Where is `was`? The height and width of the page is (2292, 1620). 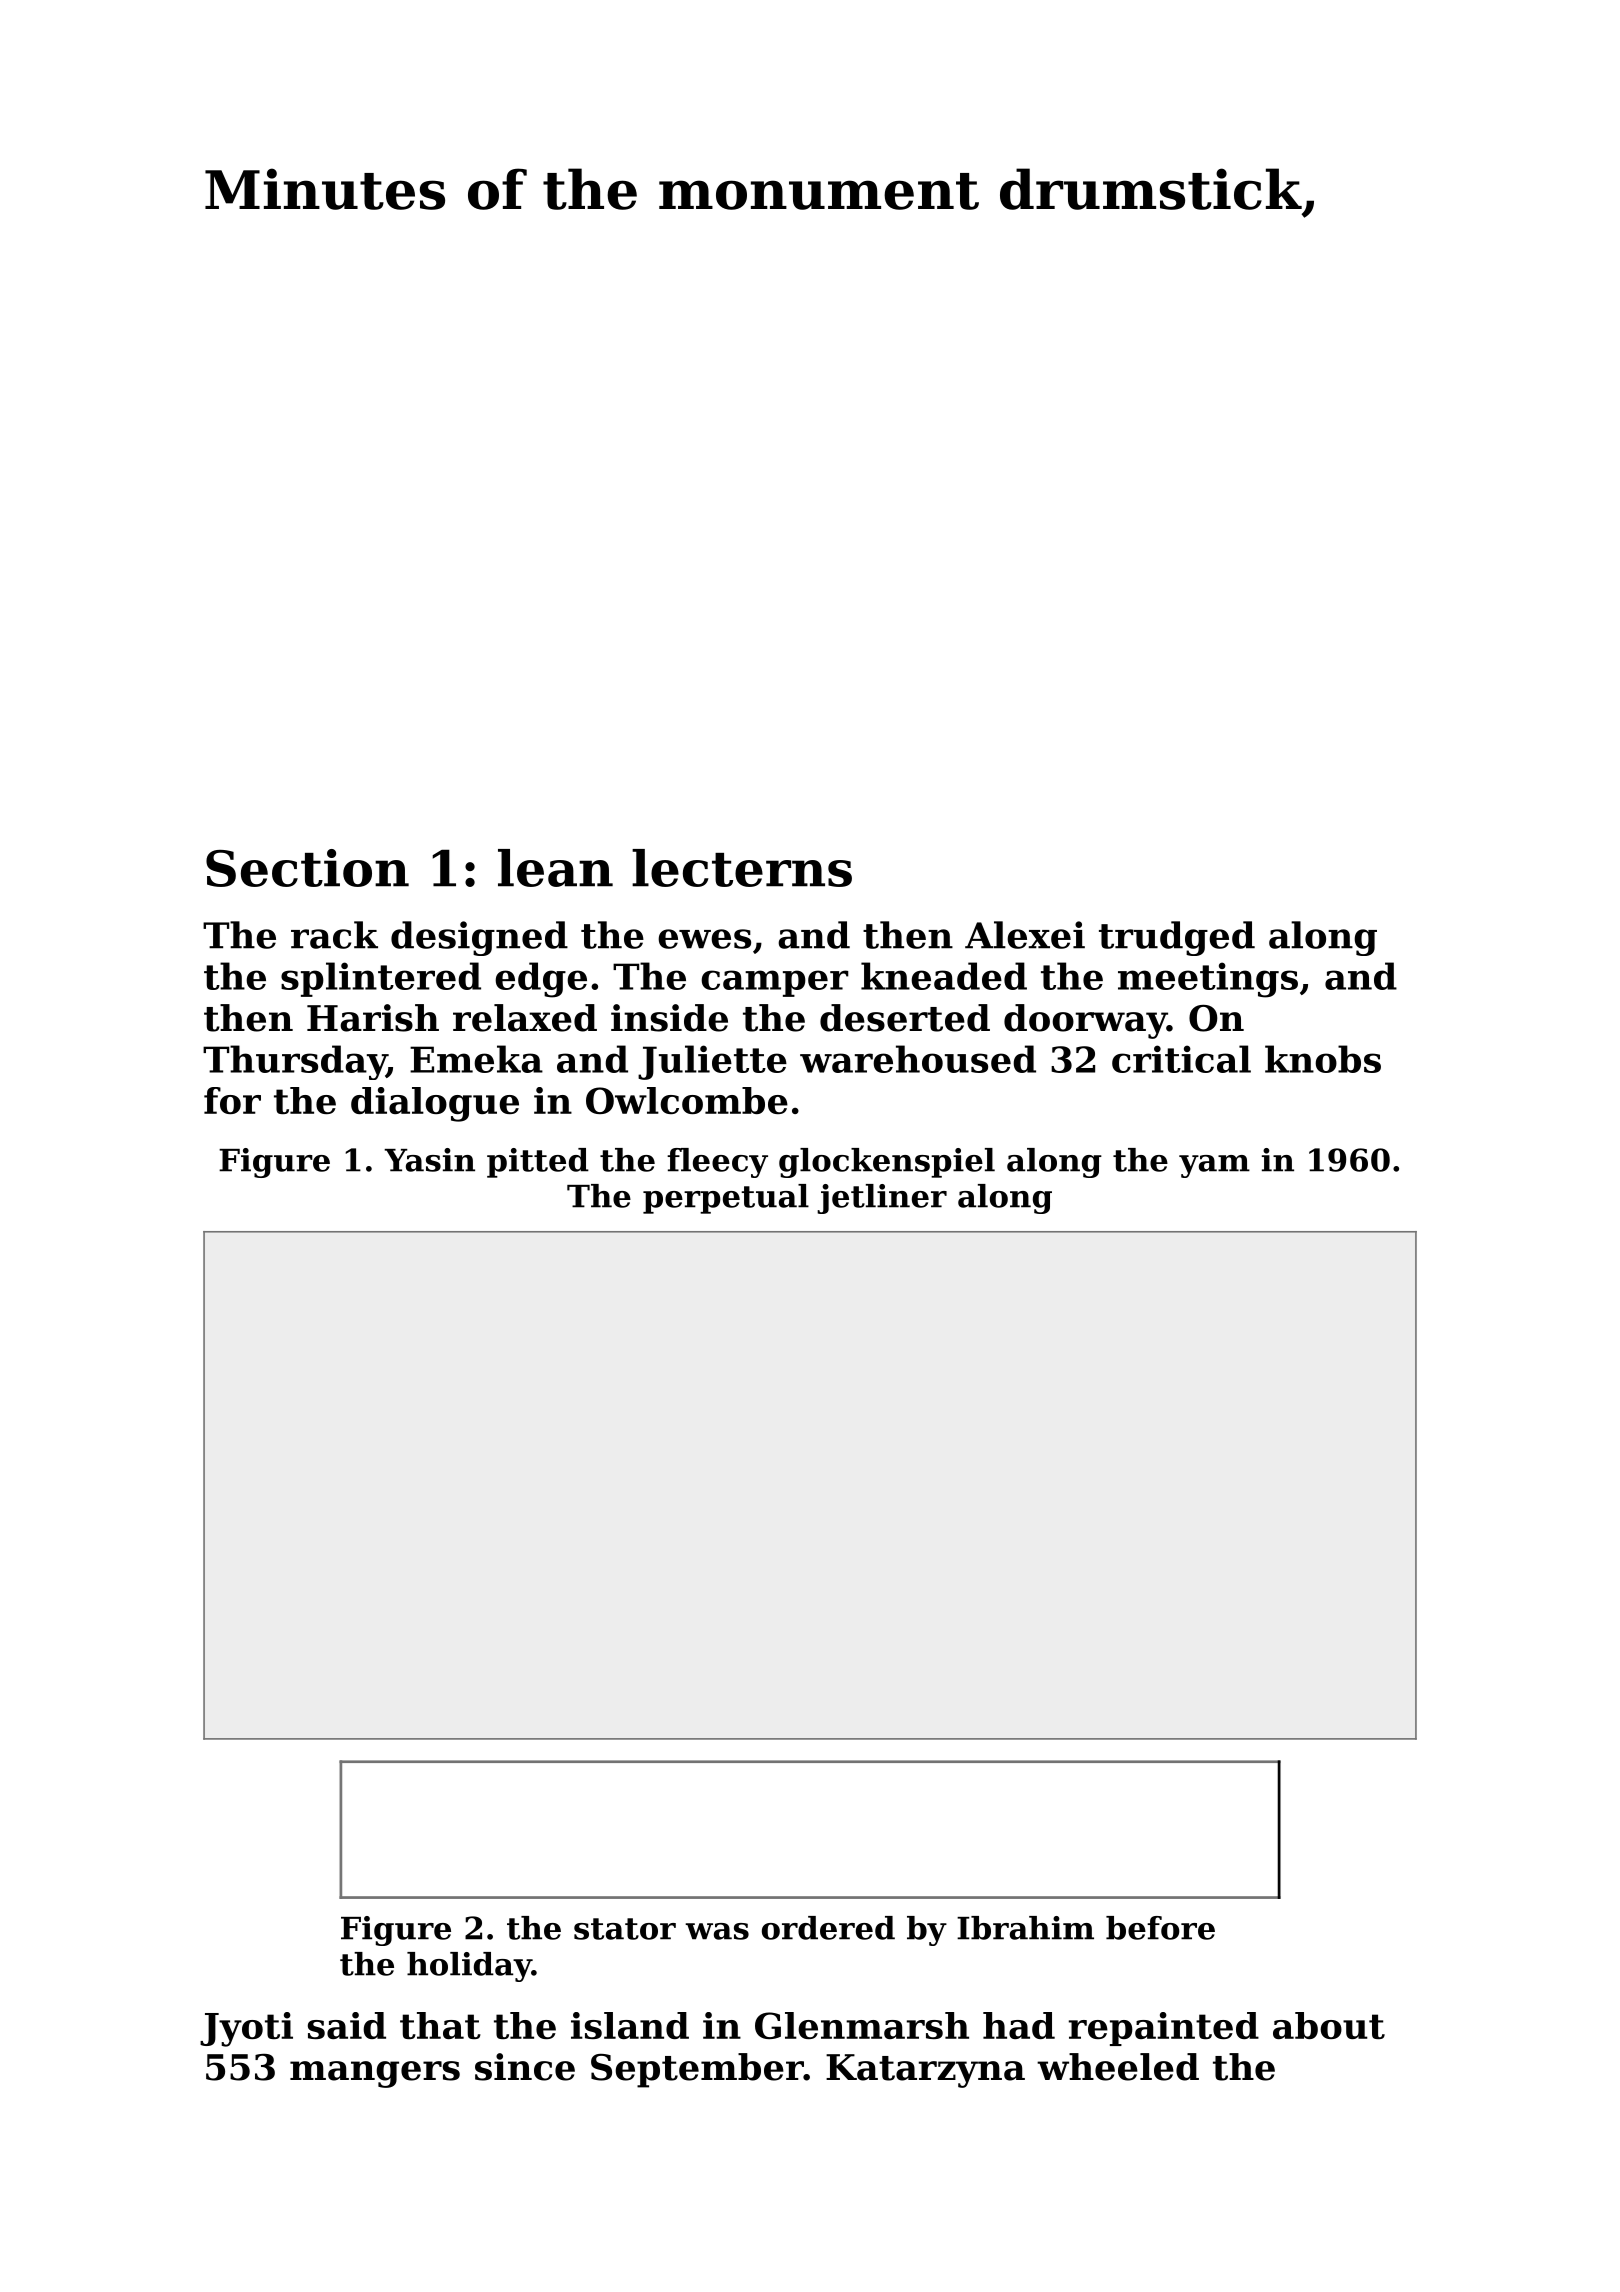
was is located at coordinates (717, 1931).
